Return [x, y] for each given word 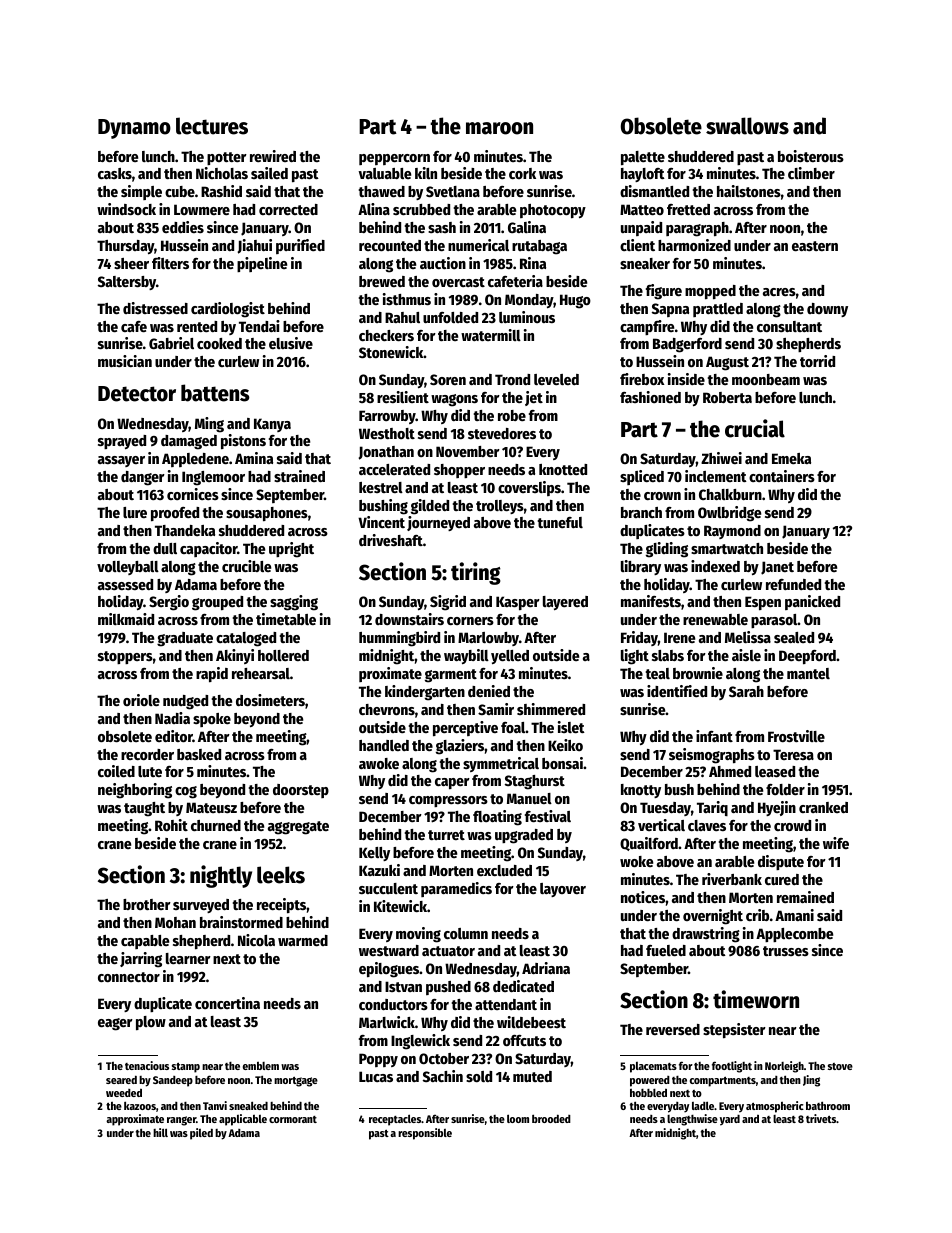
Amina [254, 458]
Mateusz [211, 807]
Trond [512, 379]
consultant [789, 326]
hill [160, 1132]
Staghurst [535, 782]
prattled [718, 310]
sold [479, 1076]
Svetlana [453, 191]
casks [115, 173]
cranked [823, 807]
